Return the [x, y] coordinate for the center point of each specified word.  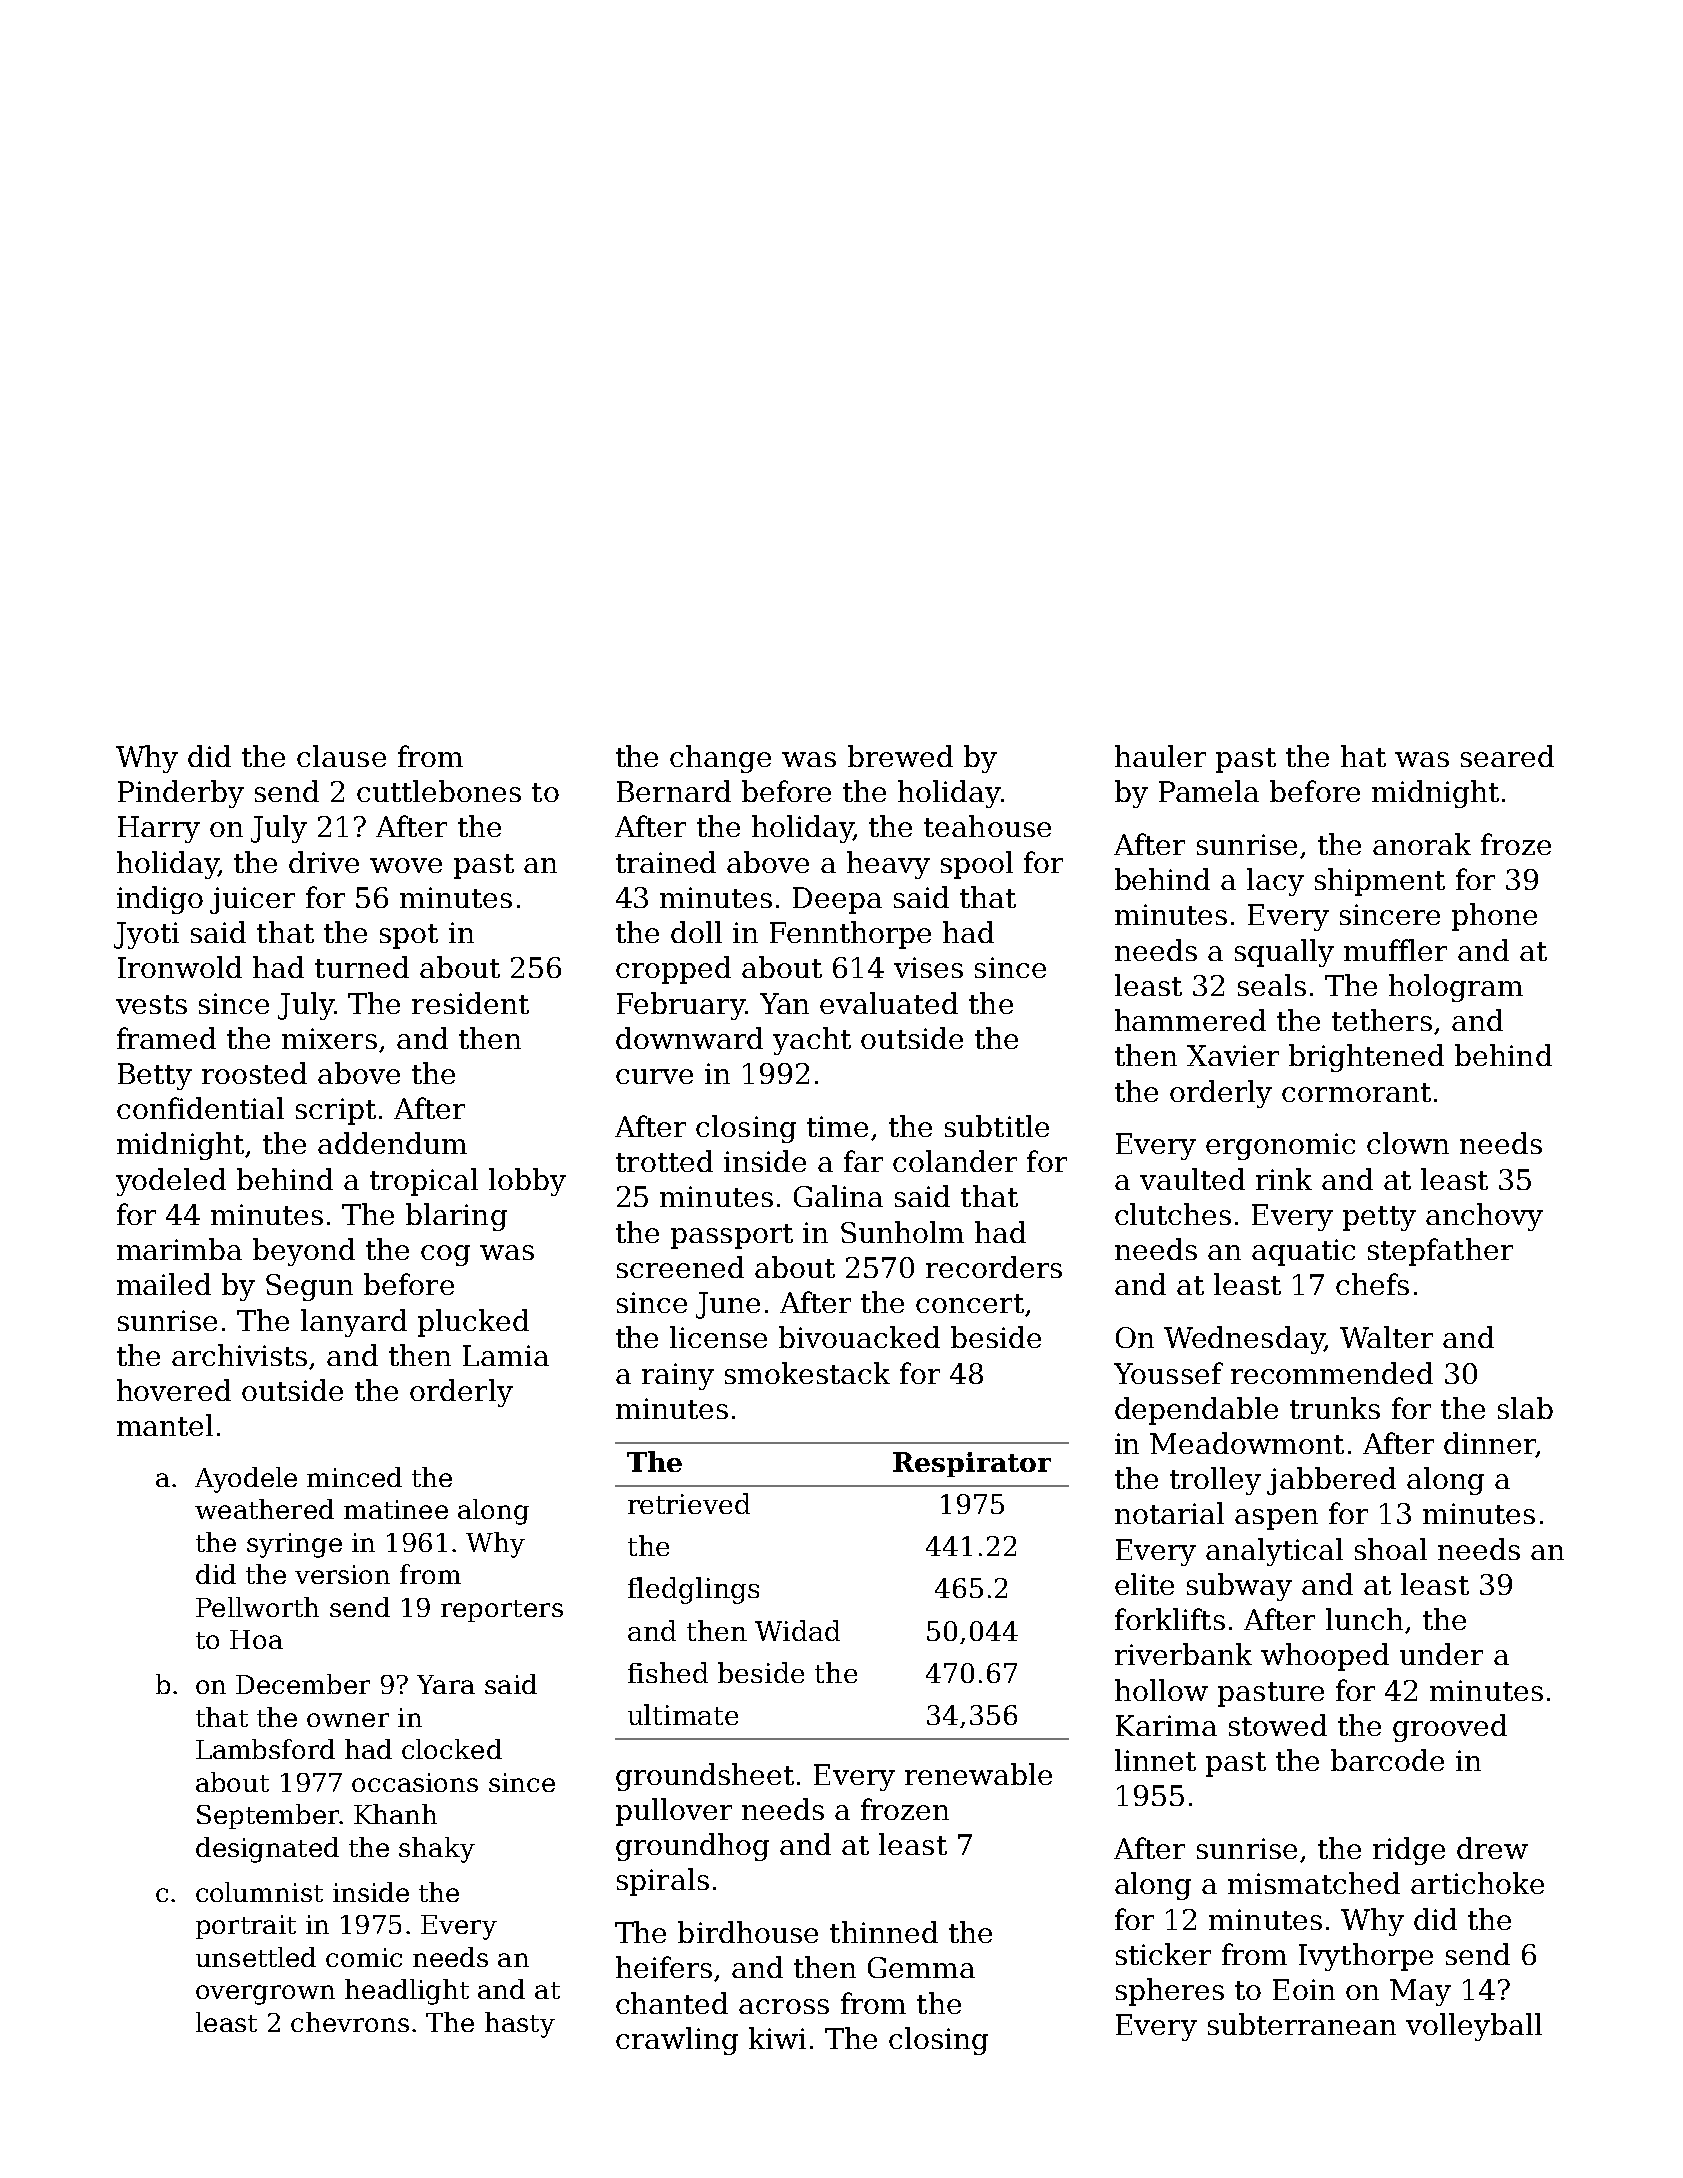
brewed [900, 756]
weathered [264, 1509]
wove [406, 865]
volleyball [1474, 2027]
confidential [200, 1108]
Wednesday [1244, 1340]
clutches [1173, 1214]
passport [732, 1236]
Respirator [972, 1464]
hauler [1160, 756]
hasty [520, 2025]
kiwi [777, 2038]
